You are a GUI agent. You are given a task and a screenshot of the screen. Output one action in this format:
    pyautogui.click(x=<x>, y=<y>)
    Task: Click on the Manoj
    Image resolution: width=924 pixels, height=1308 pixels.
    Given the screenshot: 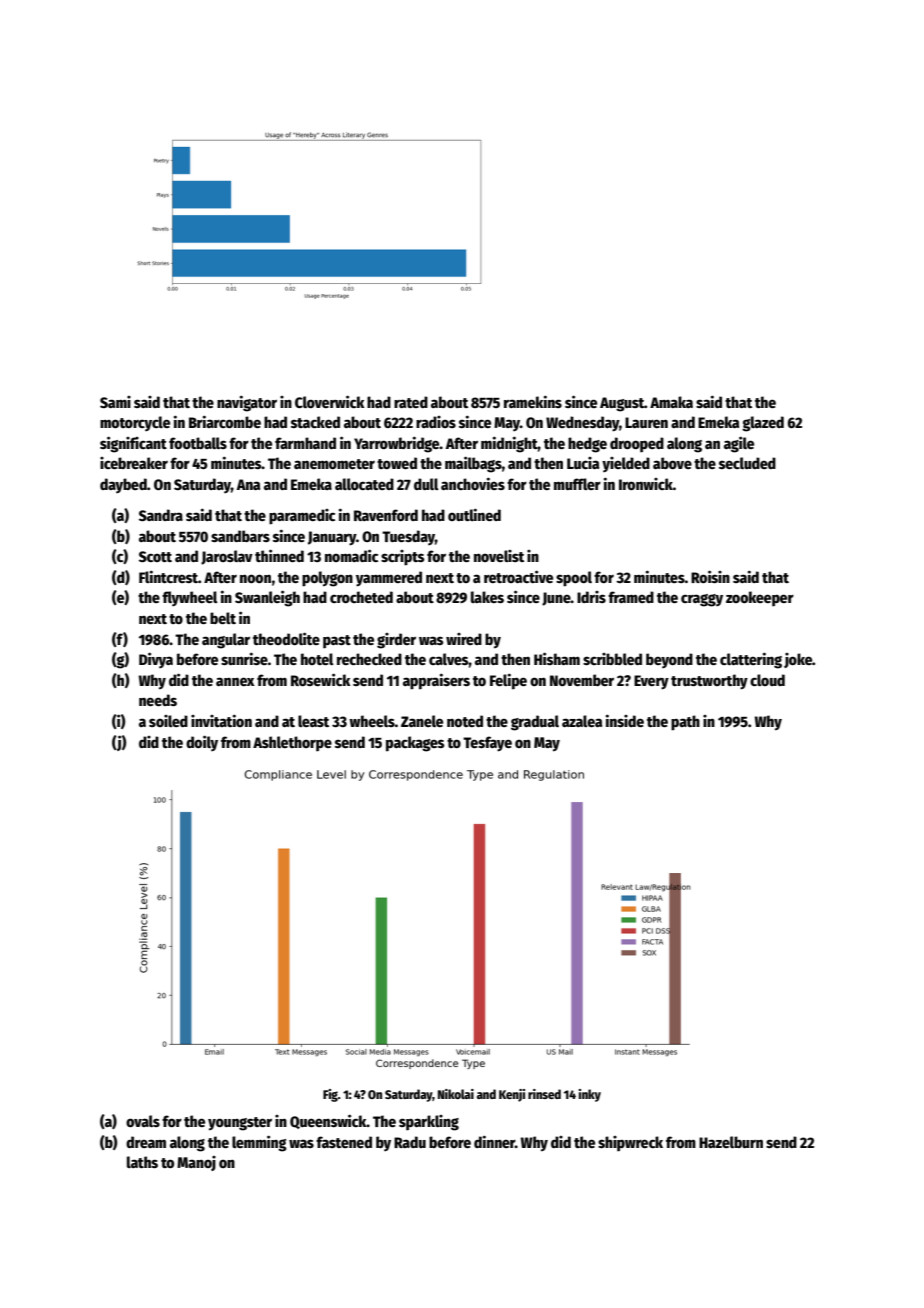 What is the action you would take?
    pyautogui.click(x=196, y=1163)
